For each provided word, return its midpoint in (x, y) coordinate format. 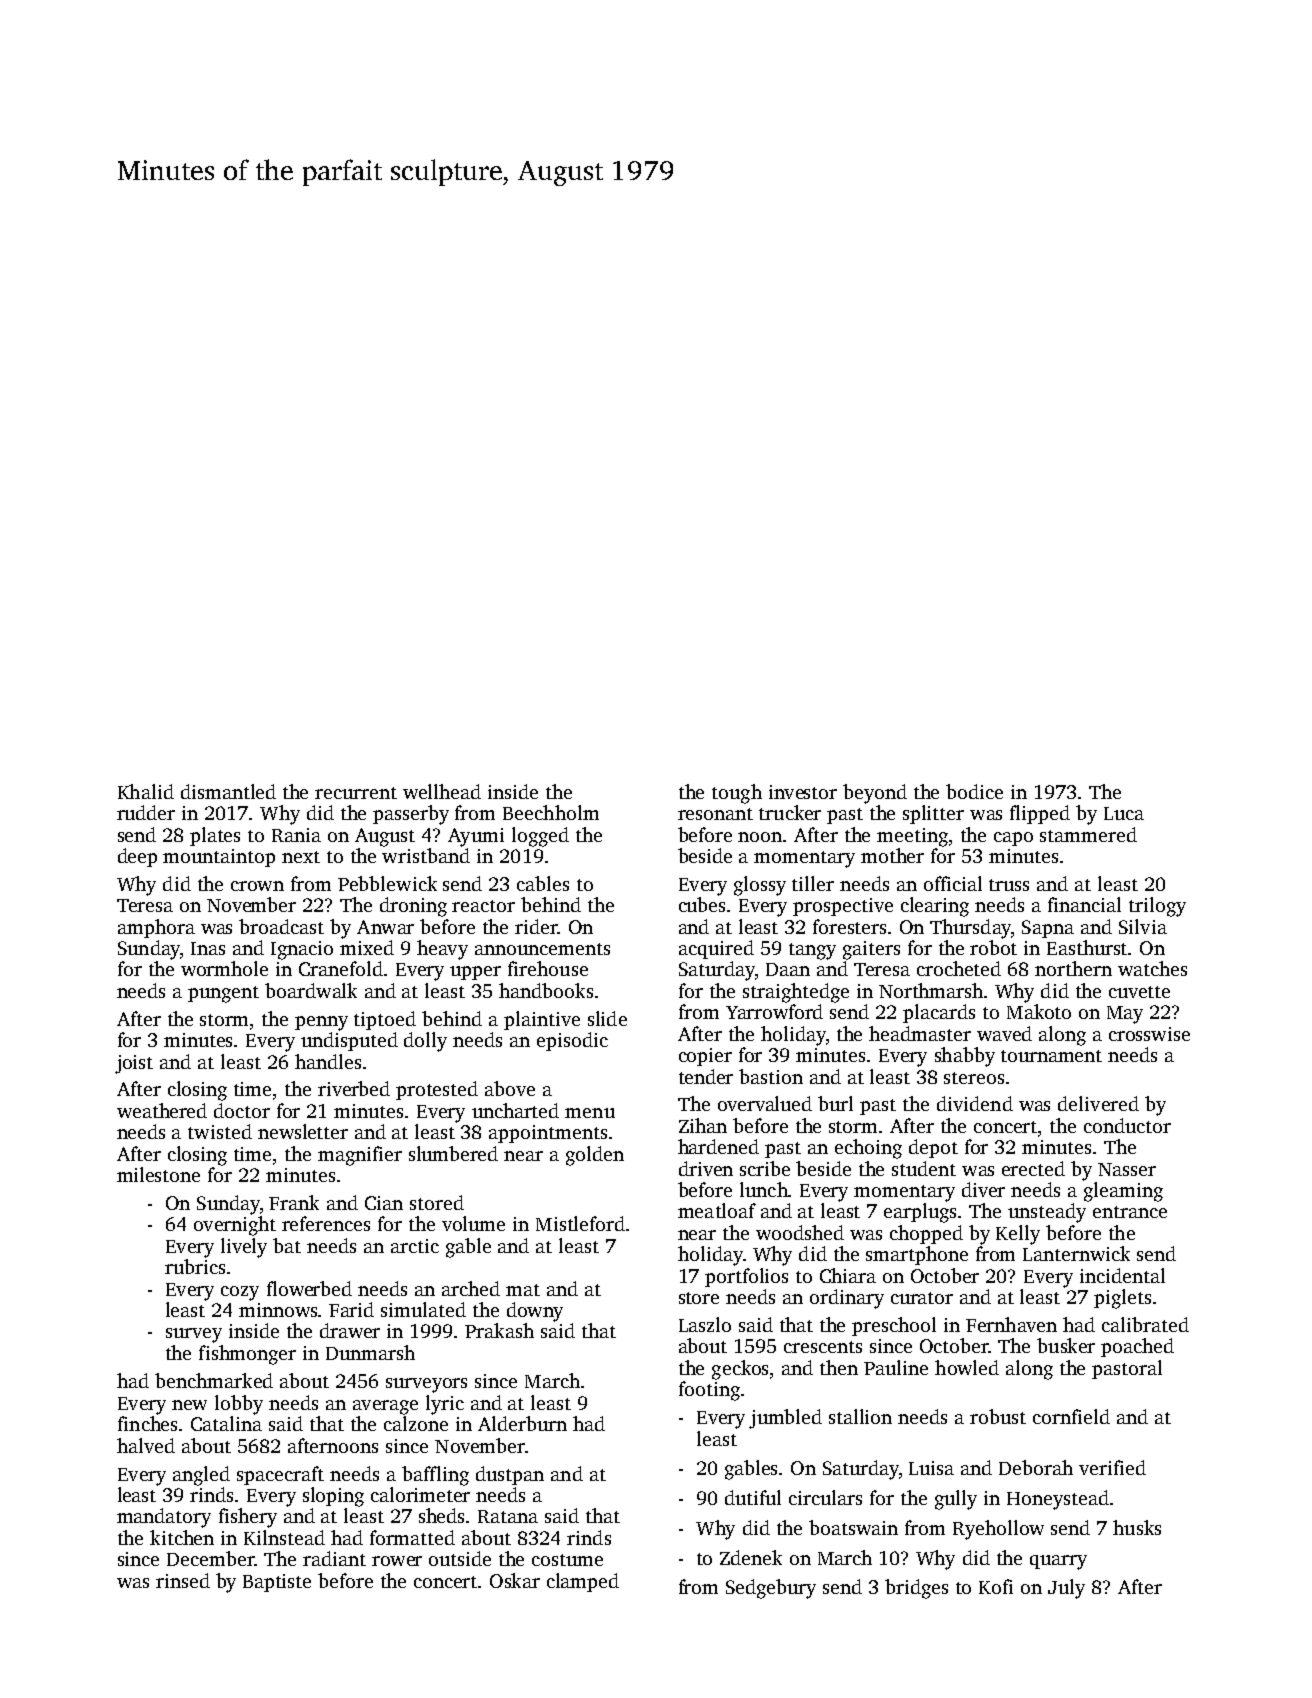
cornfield (1071, 1416)
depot (933, 1148)
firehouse (548, 968)
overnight (235, 1226)
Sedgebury (771, 1589)
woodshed (800, 1232)
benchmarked (214, 1380)
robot (993, 947)
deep (137, 857)
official (953, 883)
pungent (223, 994)
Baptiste (277, 1583)
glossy (760, 886)
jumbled (785, 1419)
